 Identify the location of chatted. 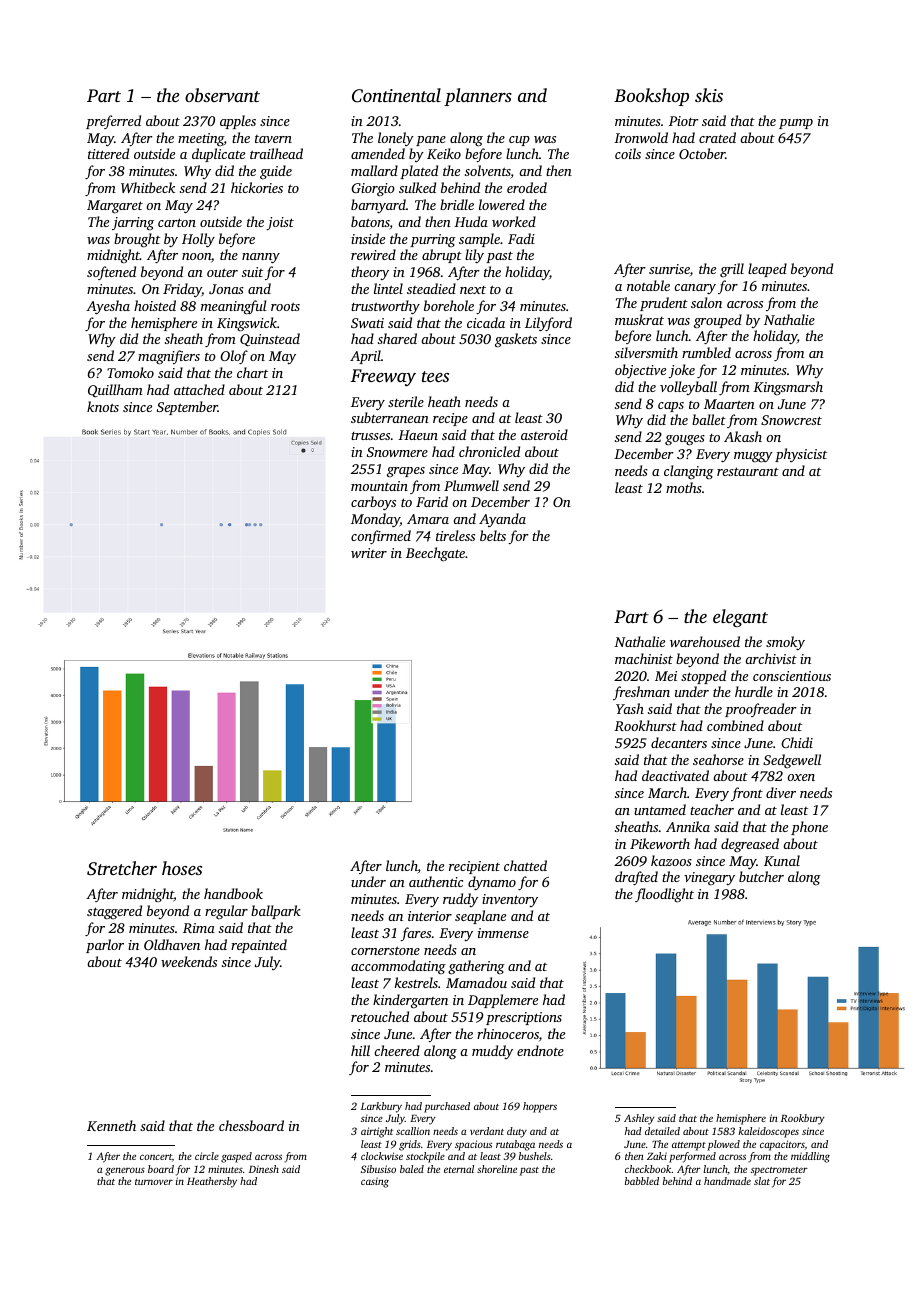
(525, 865).
